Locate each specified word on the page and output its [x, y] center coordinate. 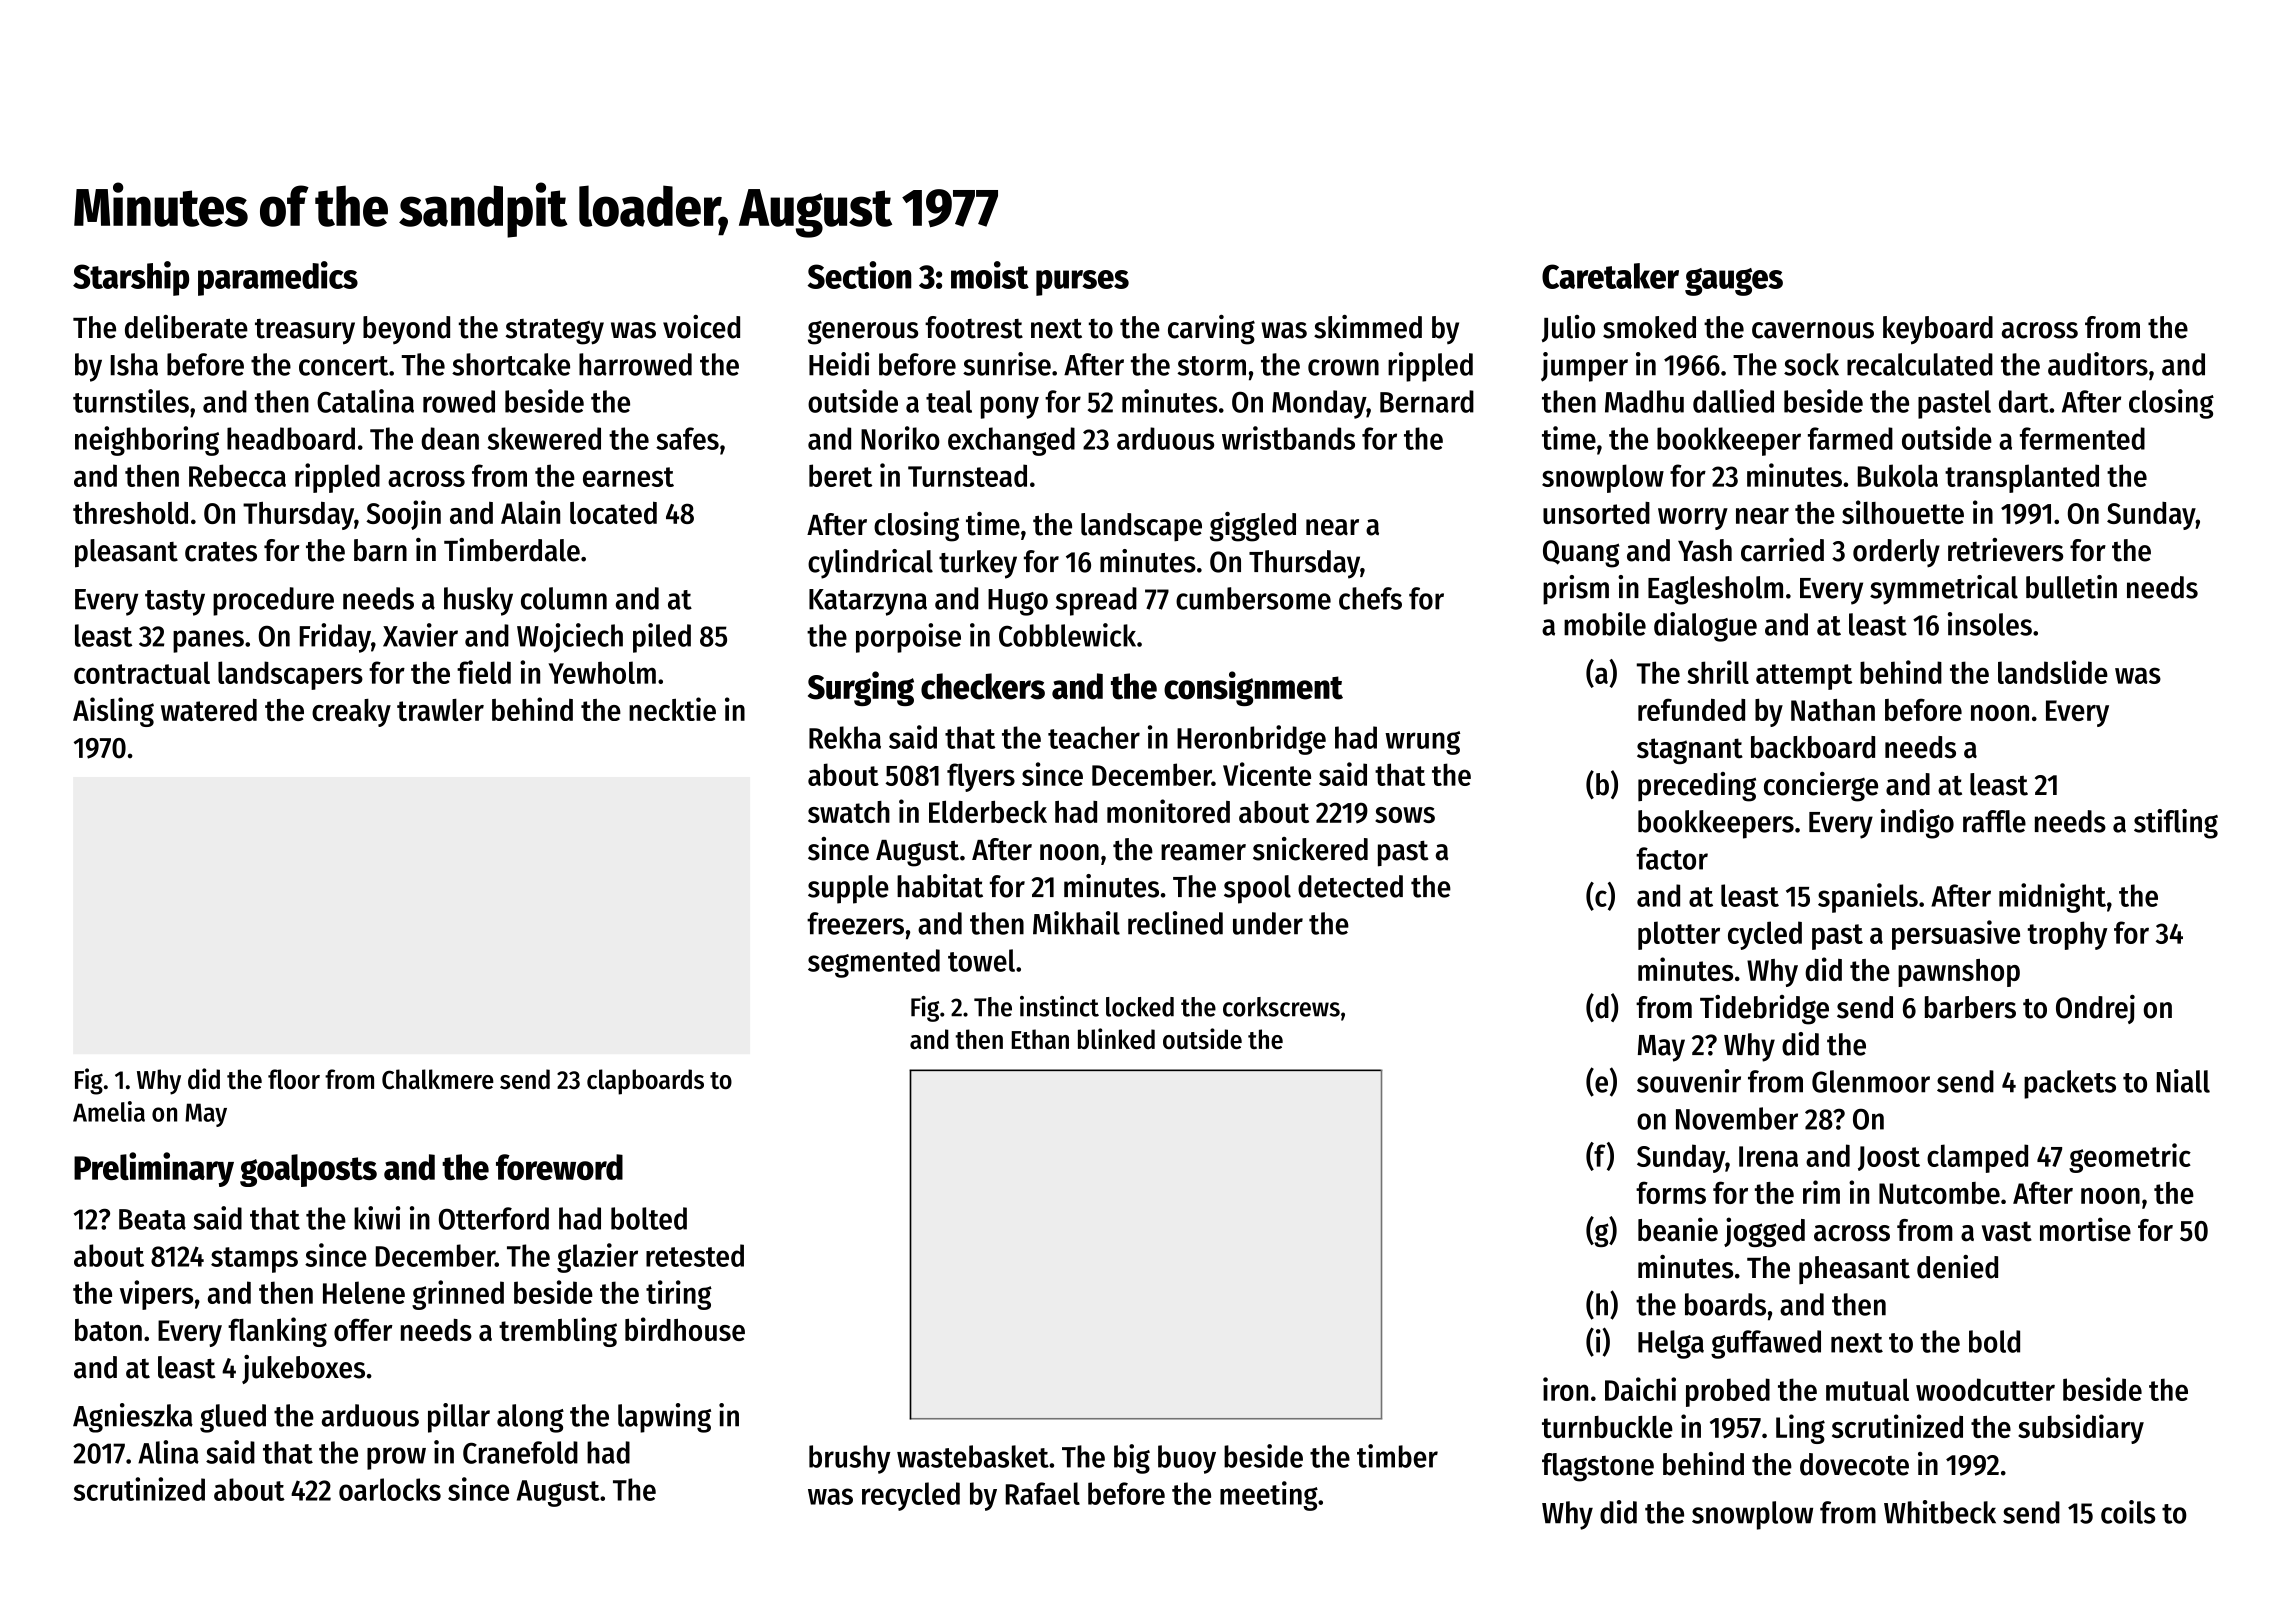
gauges [1734, 282]
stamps [254, 1260]
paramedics [278, 278]
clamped [1977, 1158]
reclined [1175, 923]
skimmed [1368, 327]
